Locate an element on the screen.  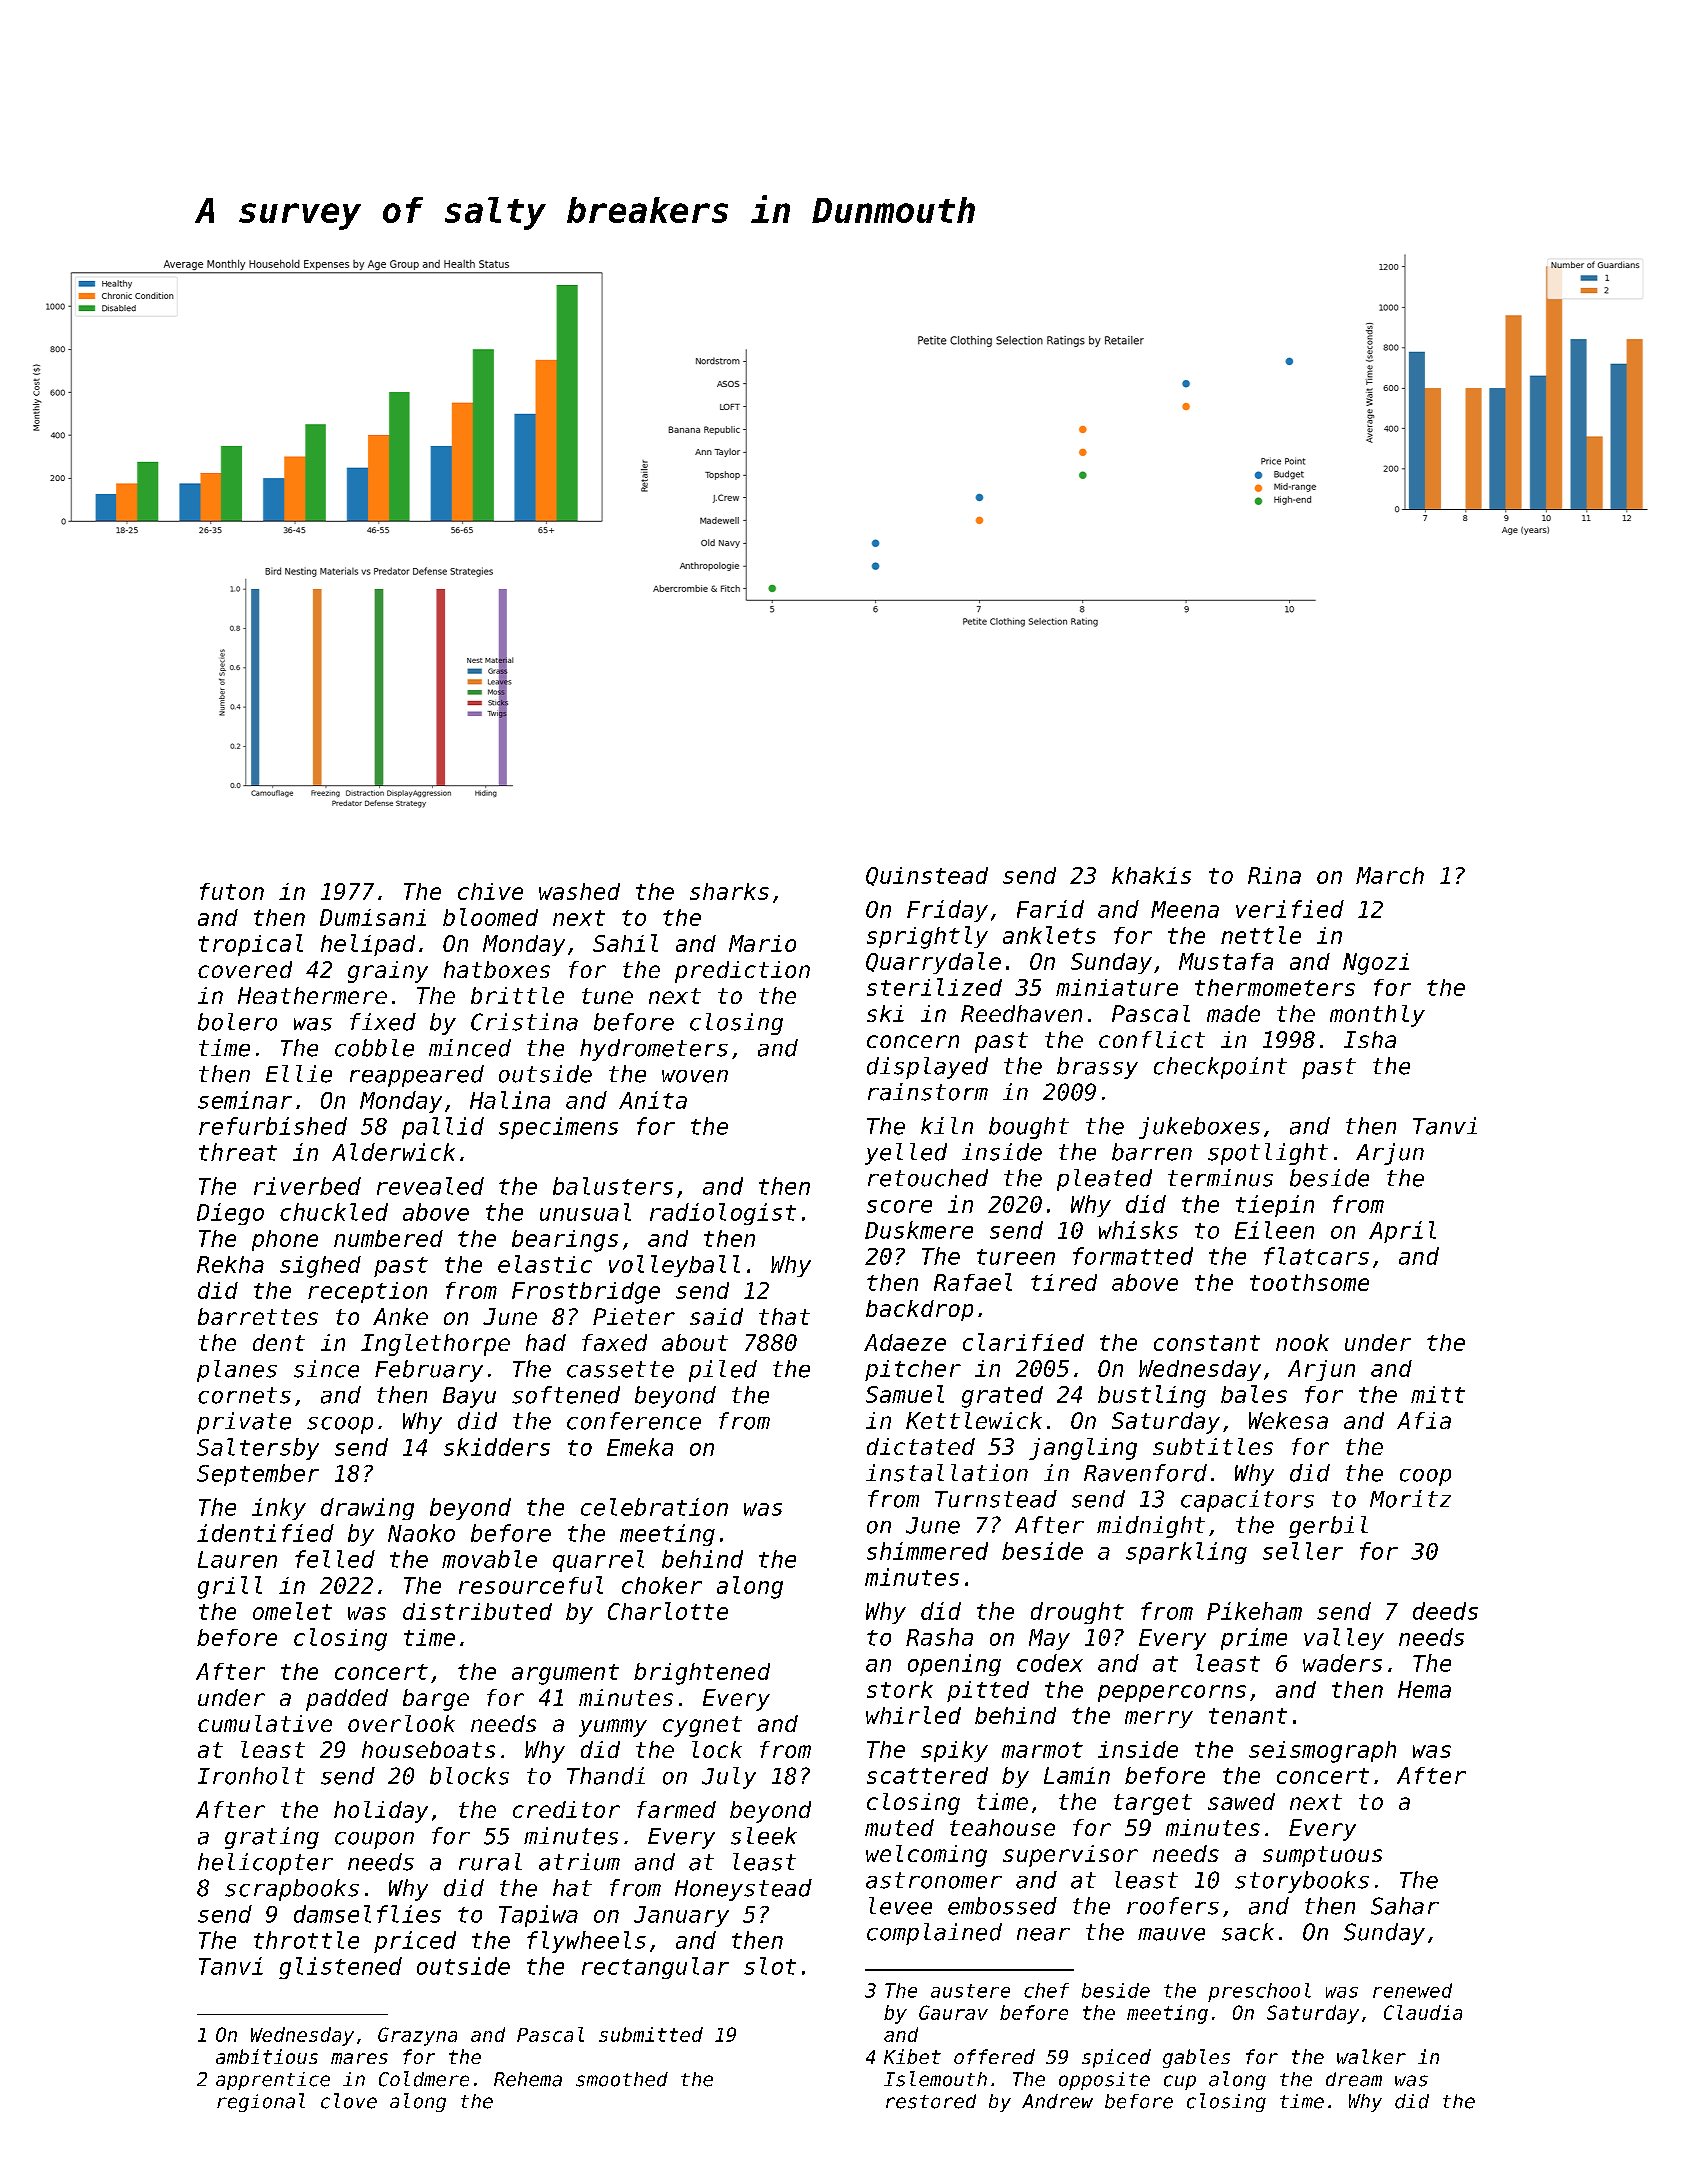
yummy is located at coordinates (613, 1728).
